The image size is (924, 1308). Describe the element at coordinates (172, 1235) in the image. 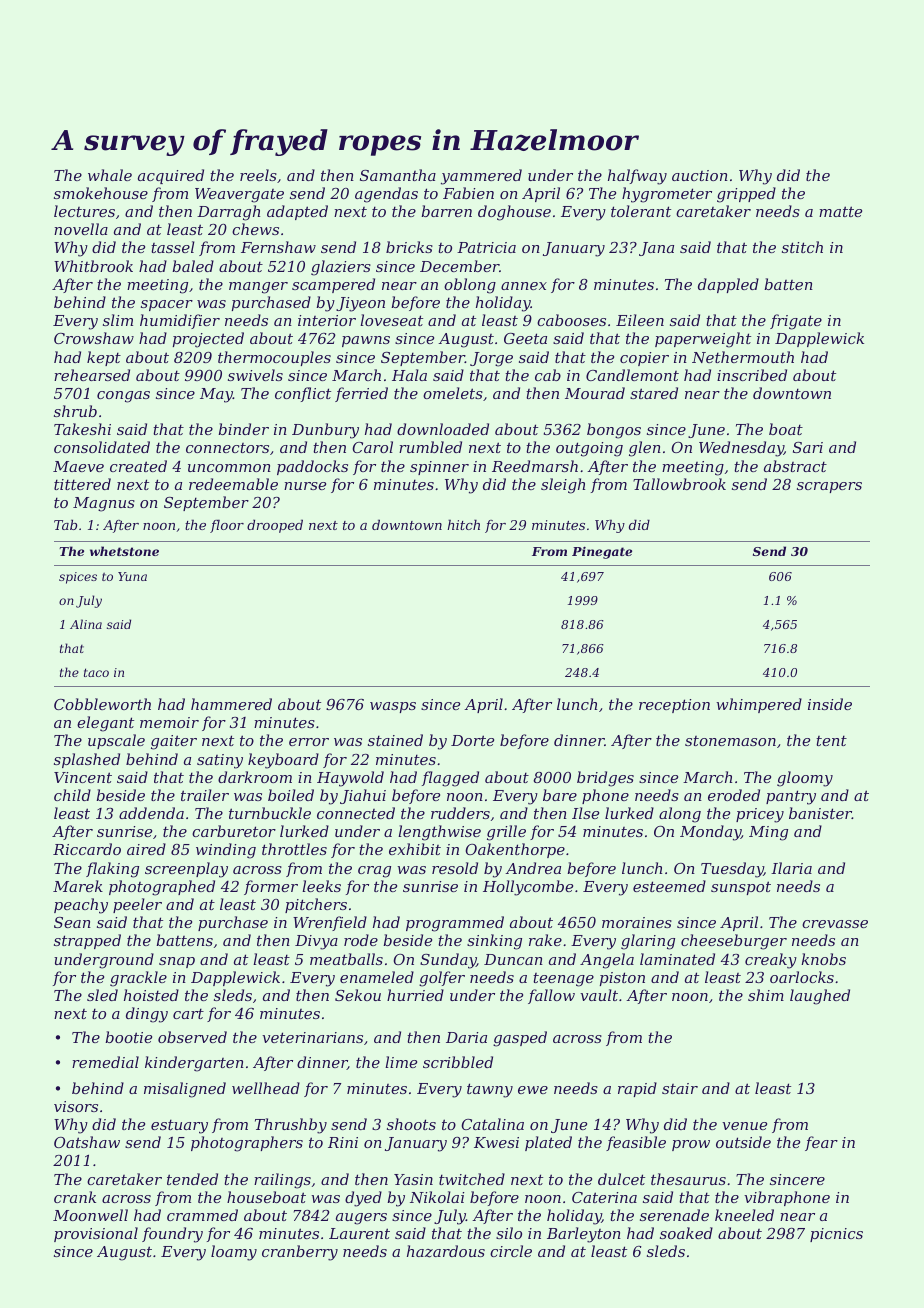

I see `foundry` at that location.
